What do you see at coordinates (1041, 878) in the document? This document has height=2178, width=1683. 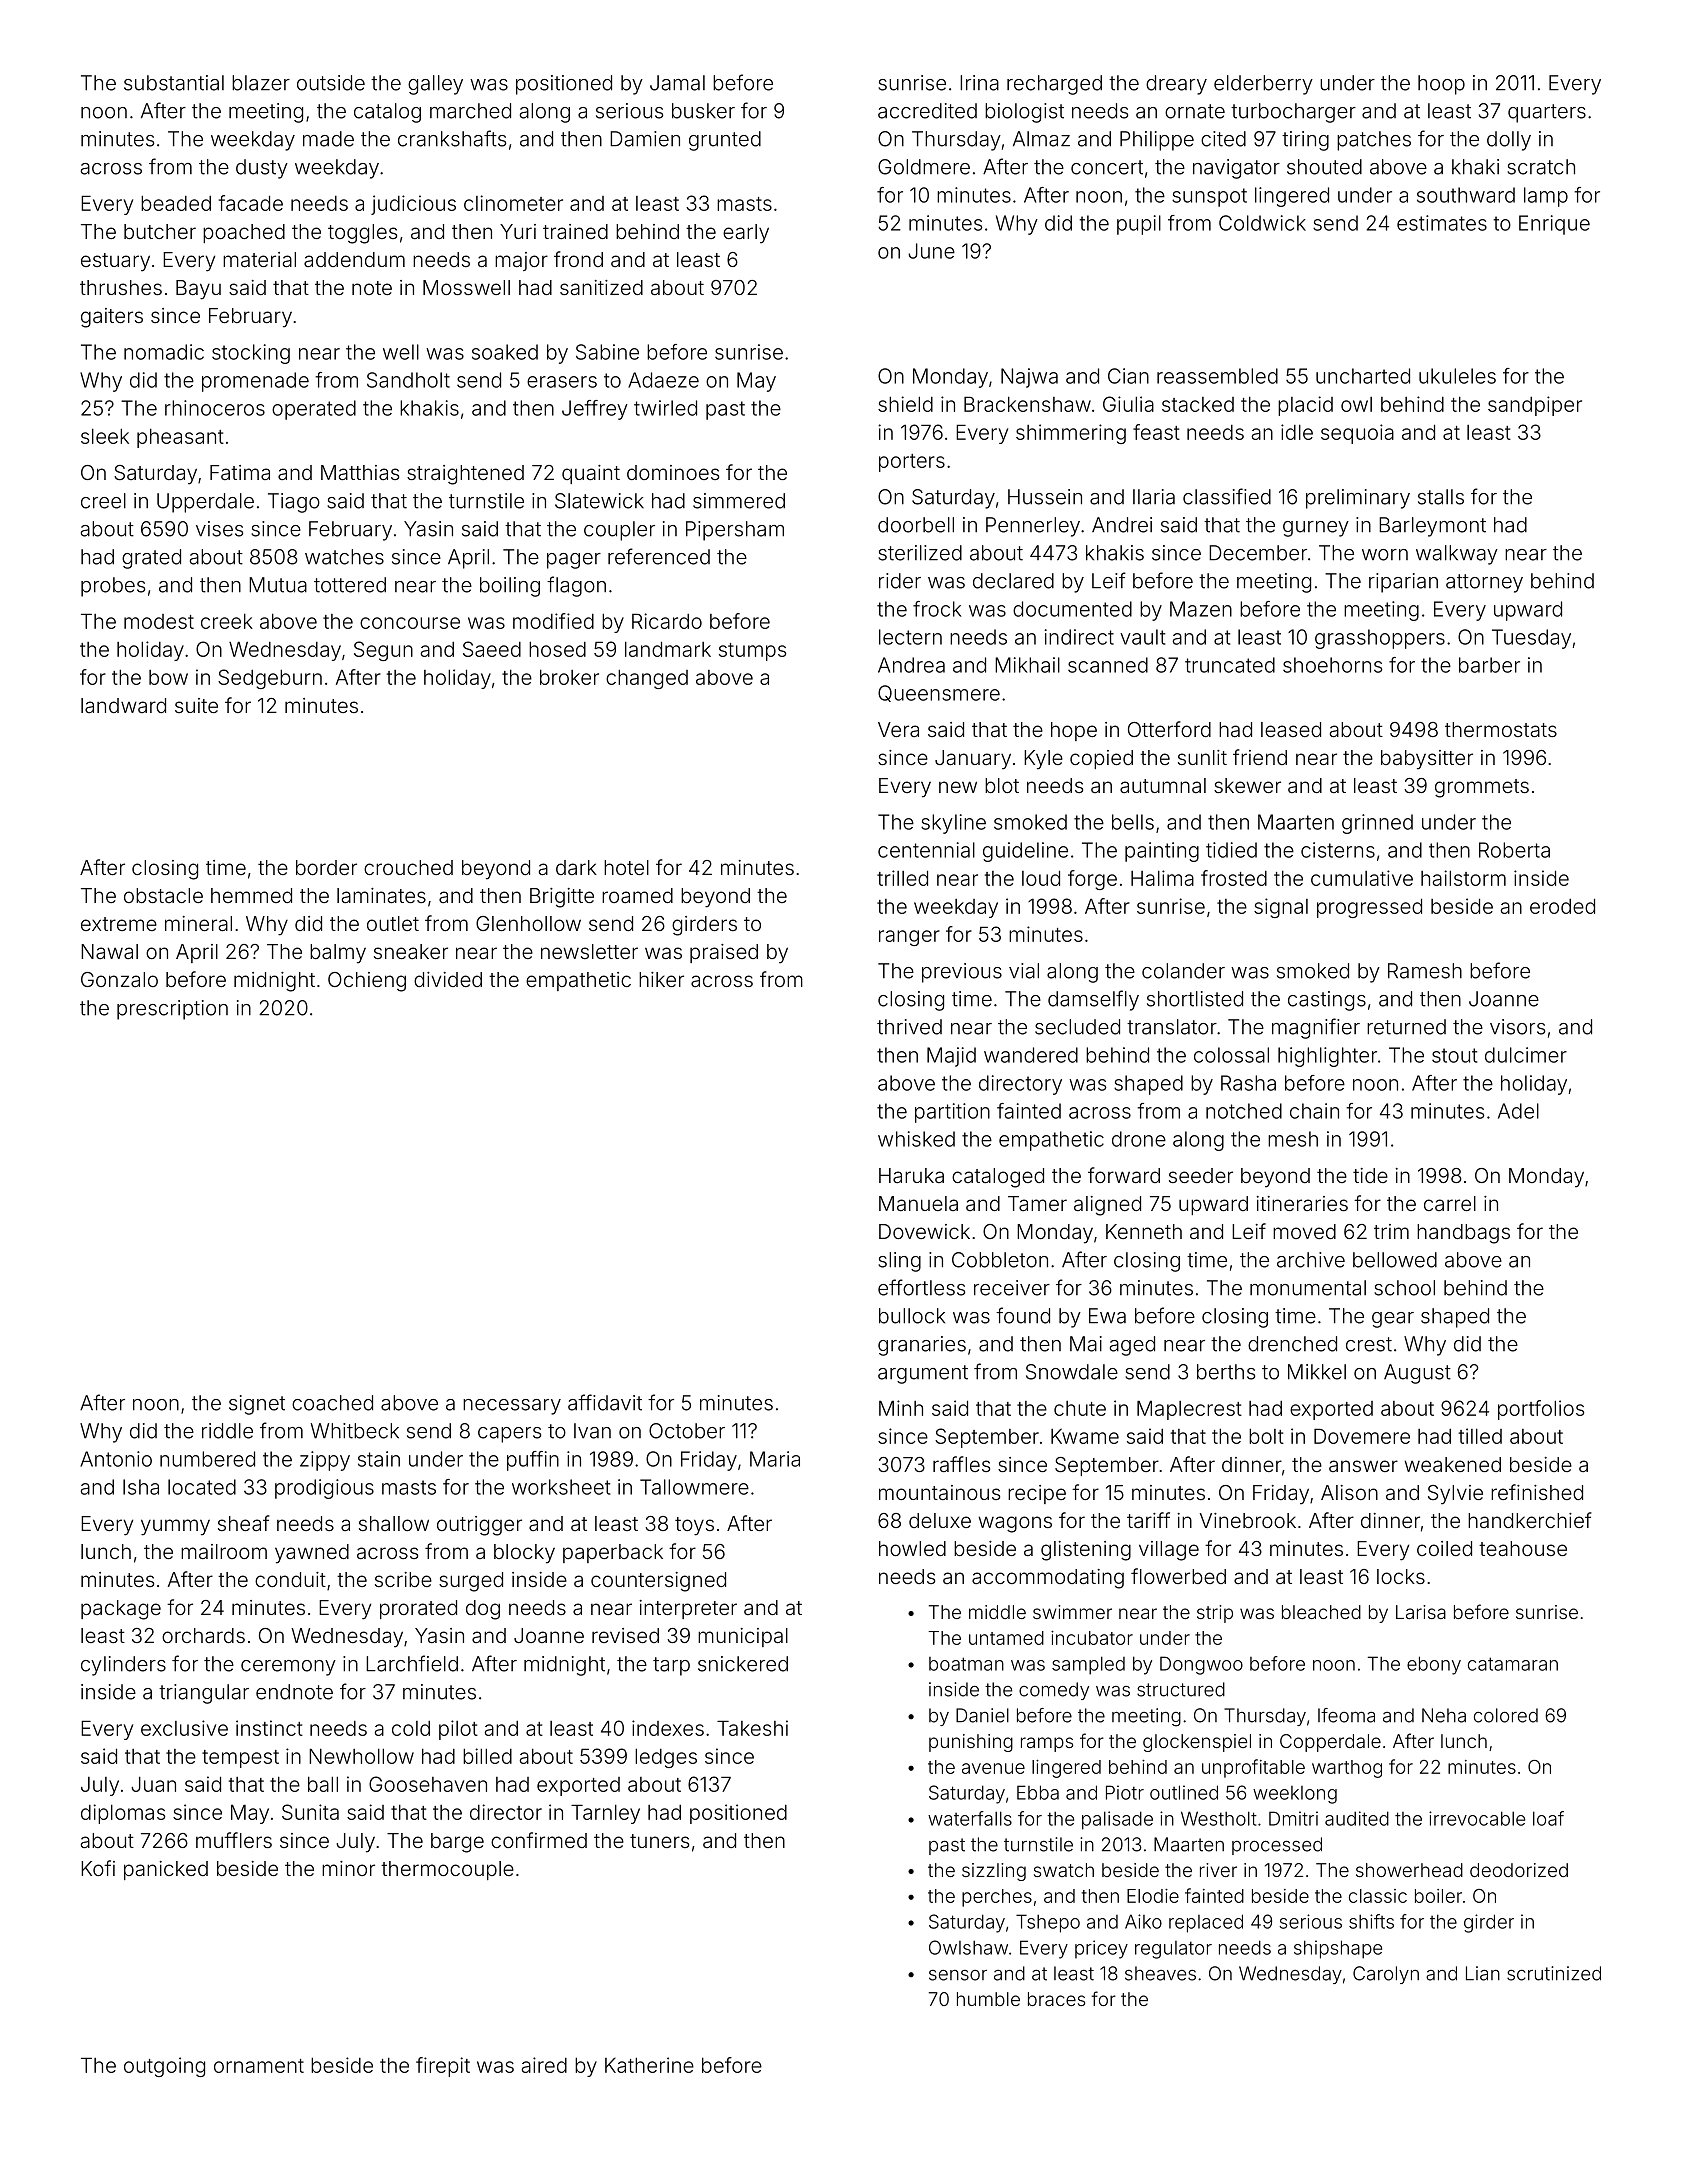 I see `loud` at bounding box center [1041, 878].
